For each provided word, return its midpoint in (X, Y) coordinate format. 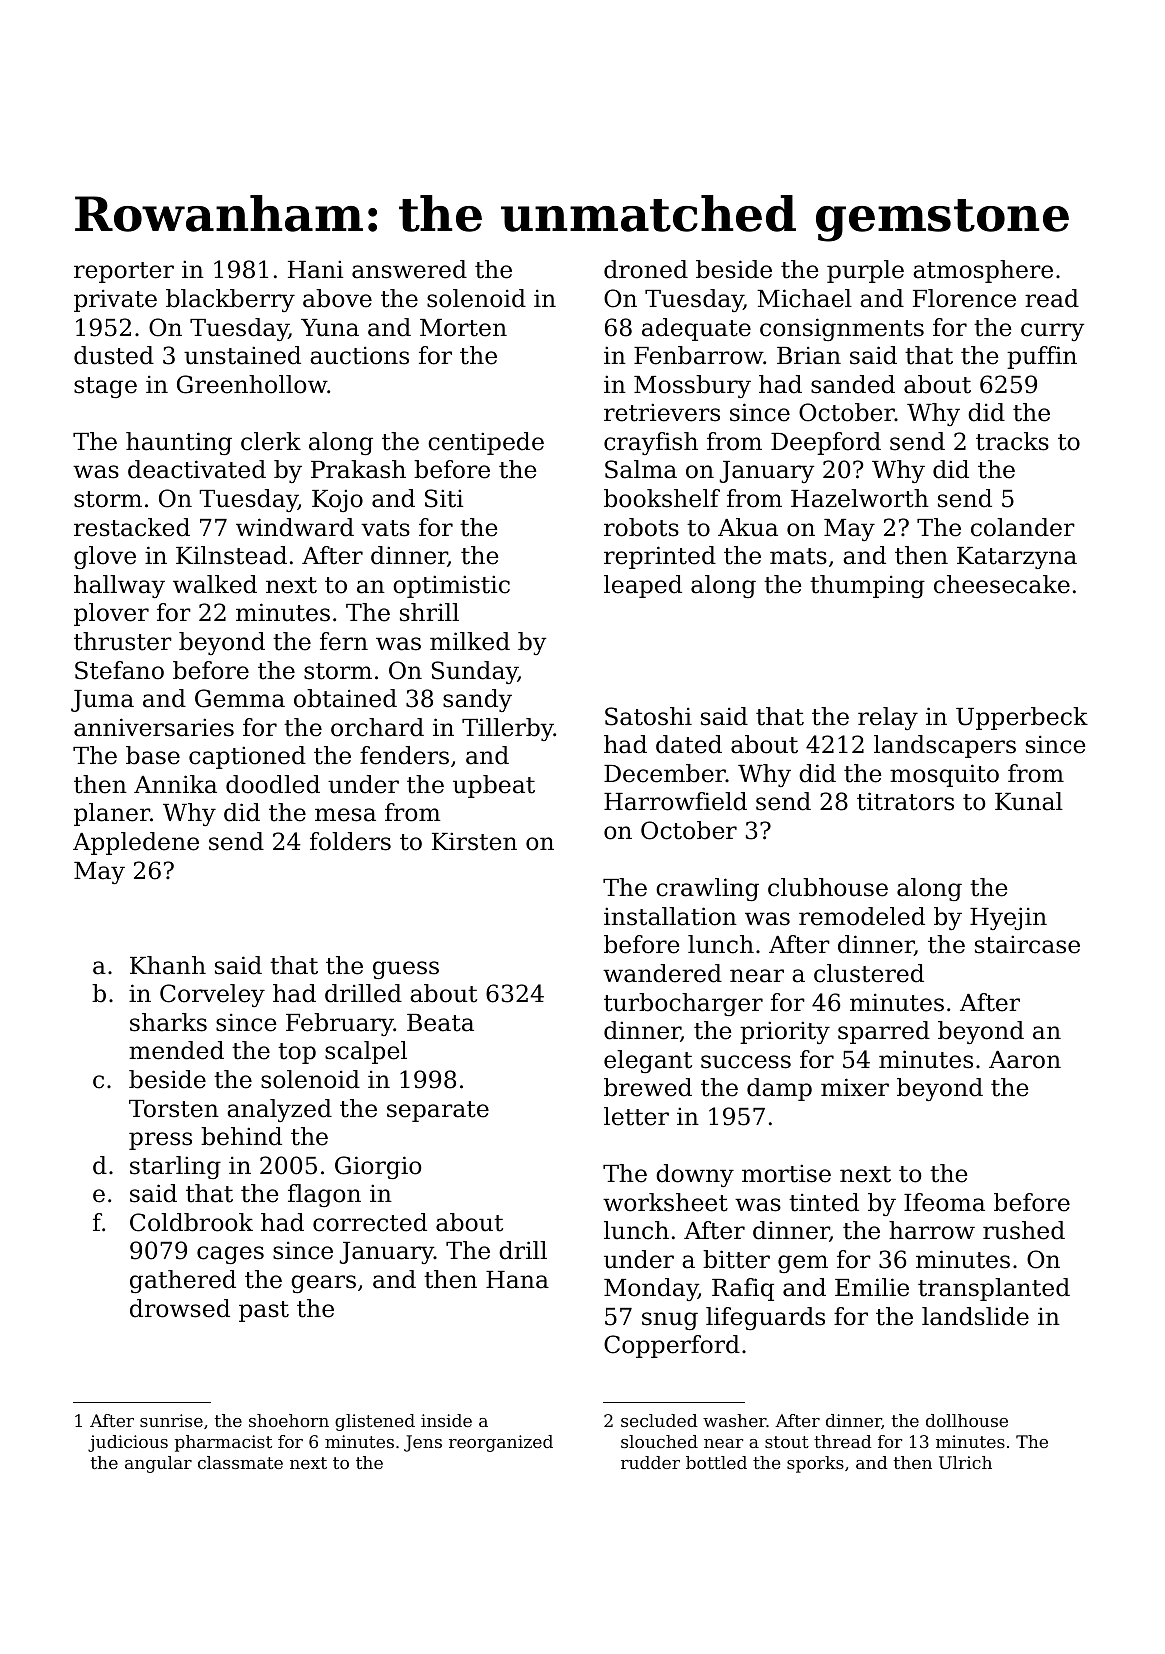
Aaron (1025, 1060)
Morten (463, 328)
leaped (643, 586)
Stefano (119, 670)
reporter (124, 272)
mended (176, 1050)
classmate (240, 1462)
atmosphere (983, 271)
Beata (440, 1023)
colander (1023, 527)
